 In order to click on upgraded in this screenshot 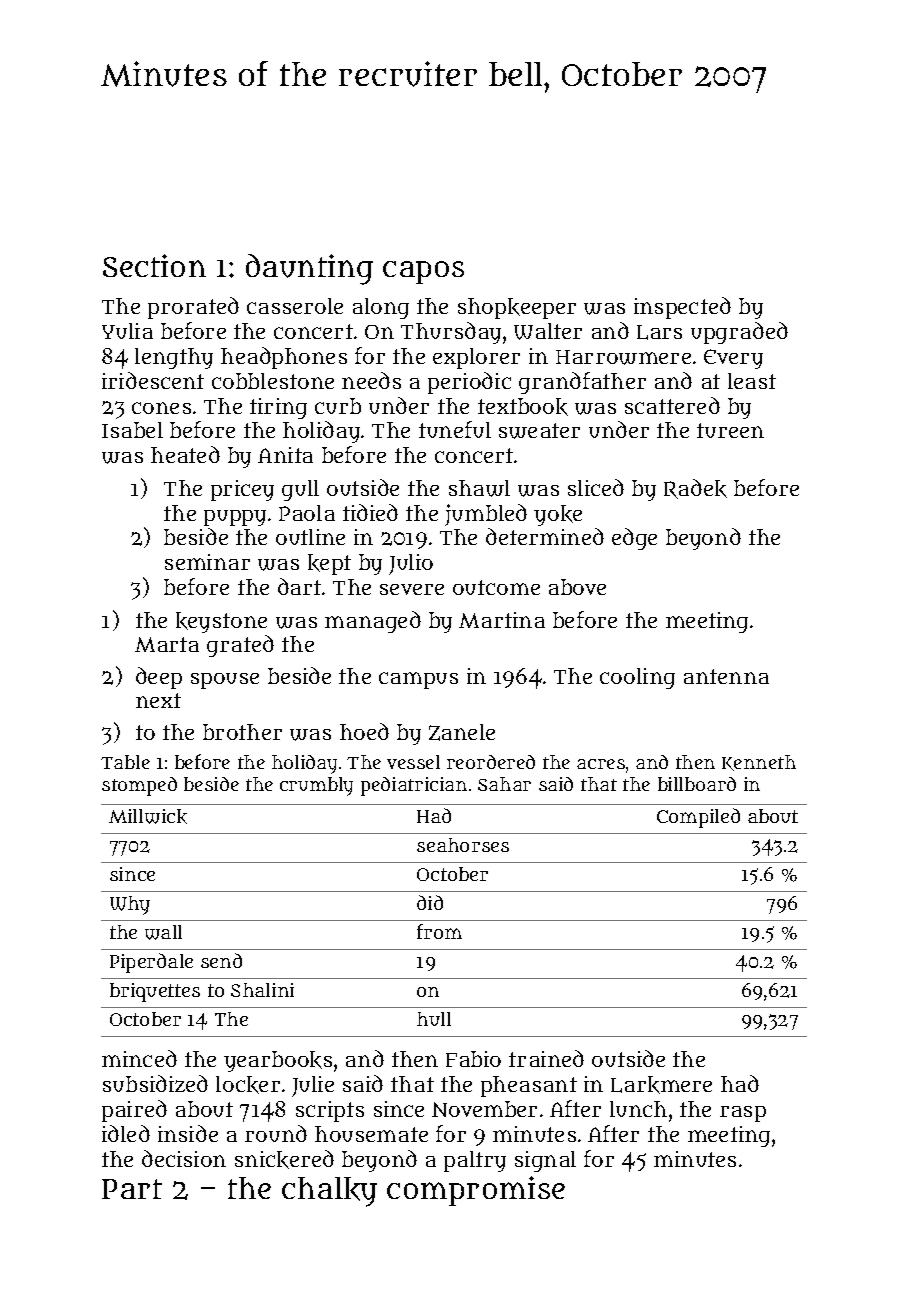, I will do `click(739, 333)`.
